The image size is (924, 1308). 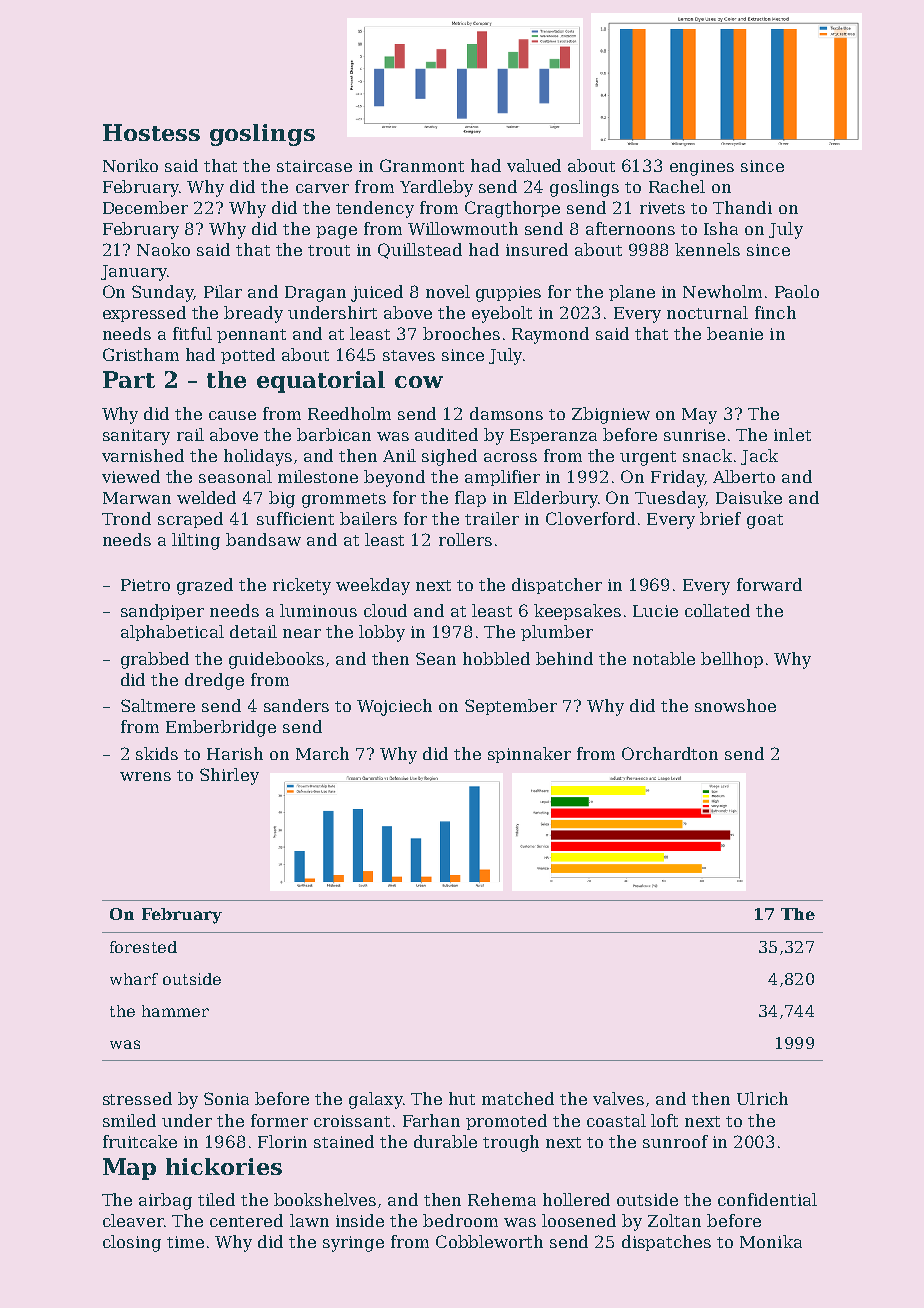 What do you see at coordinates (765, 521) in the page?
I see `goat` at bounding box center [765, 521].
